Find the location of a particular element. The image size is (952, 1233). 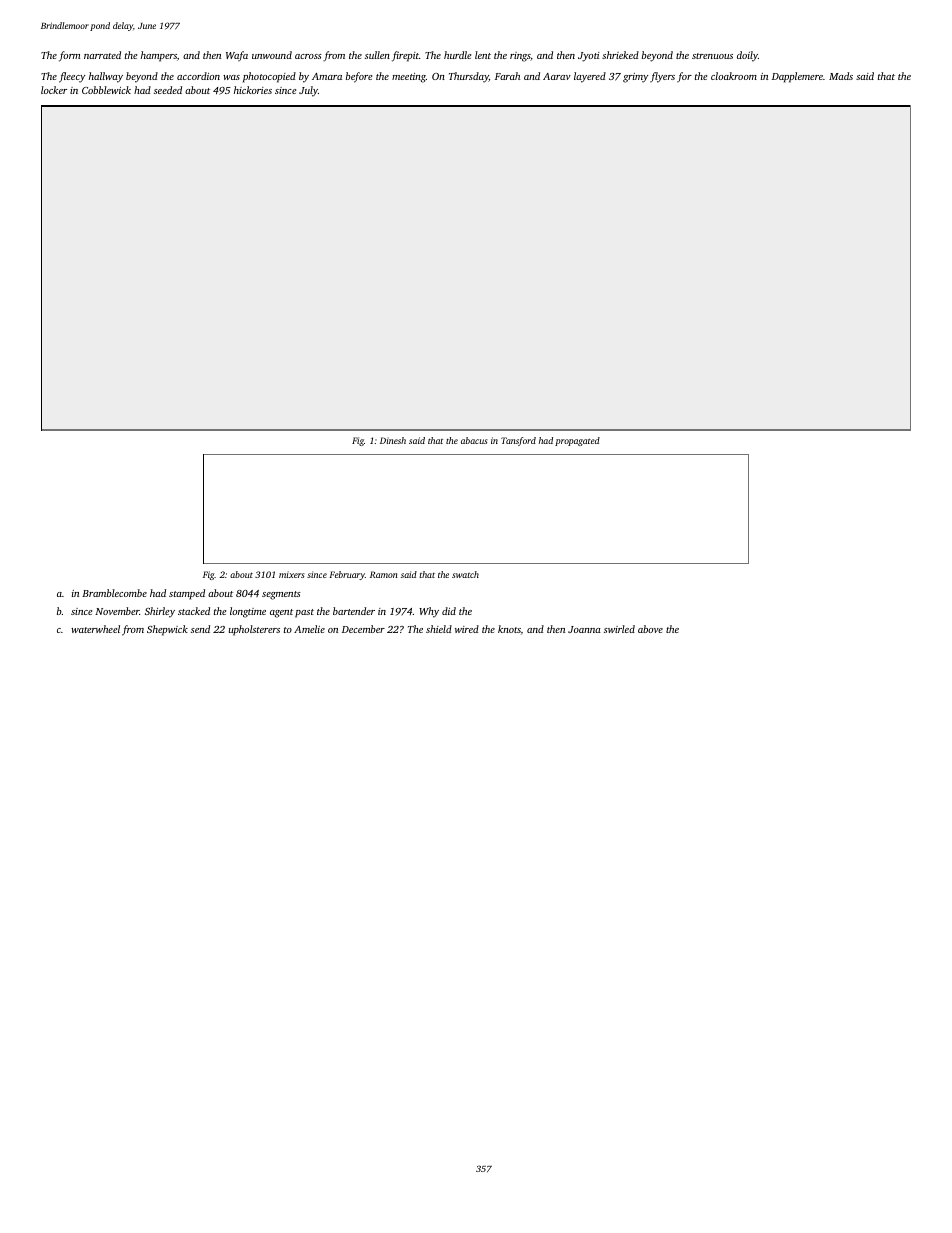

swatch is located at coordinates (465, 574).
